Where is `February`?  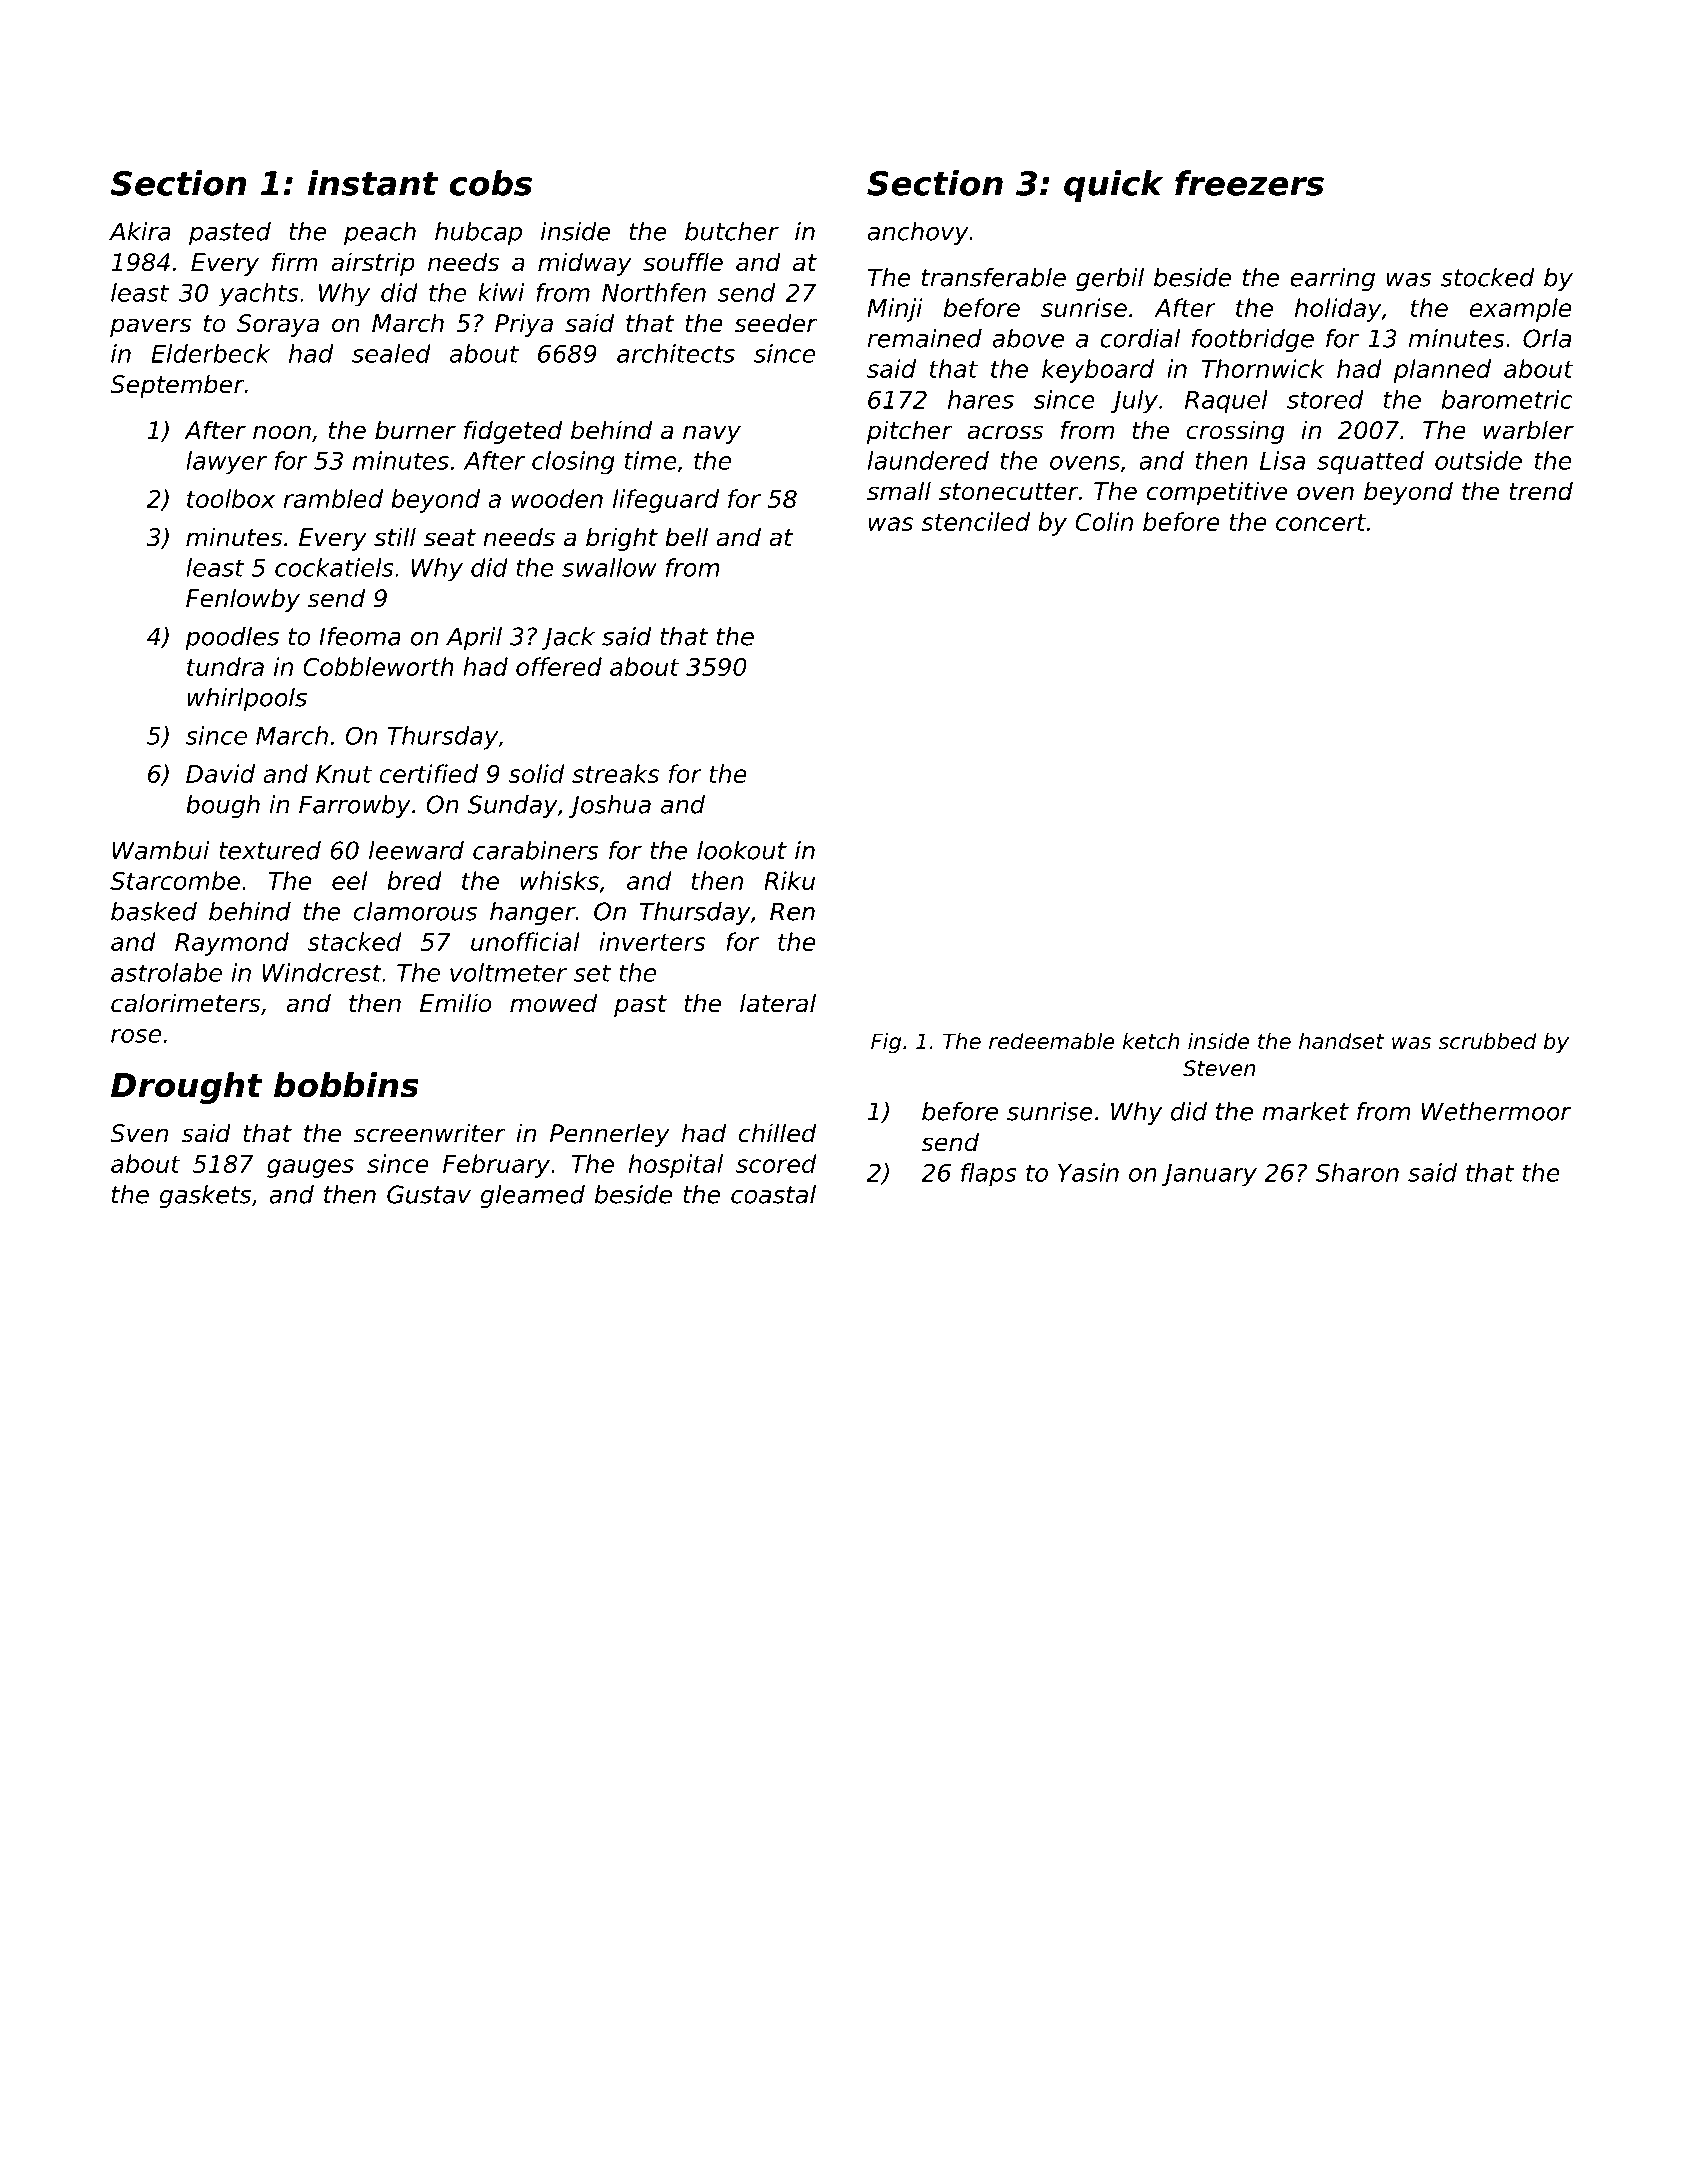 February is located at coordinates (496, 1166).
